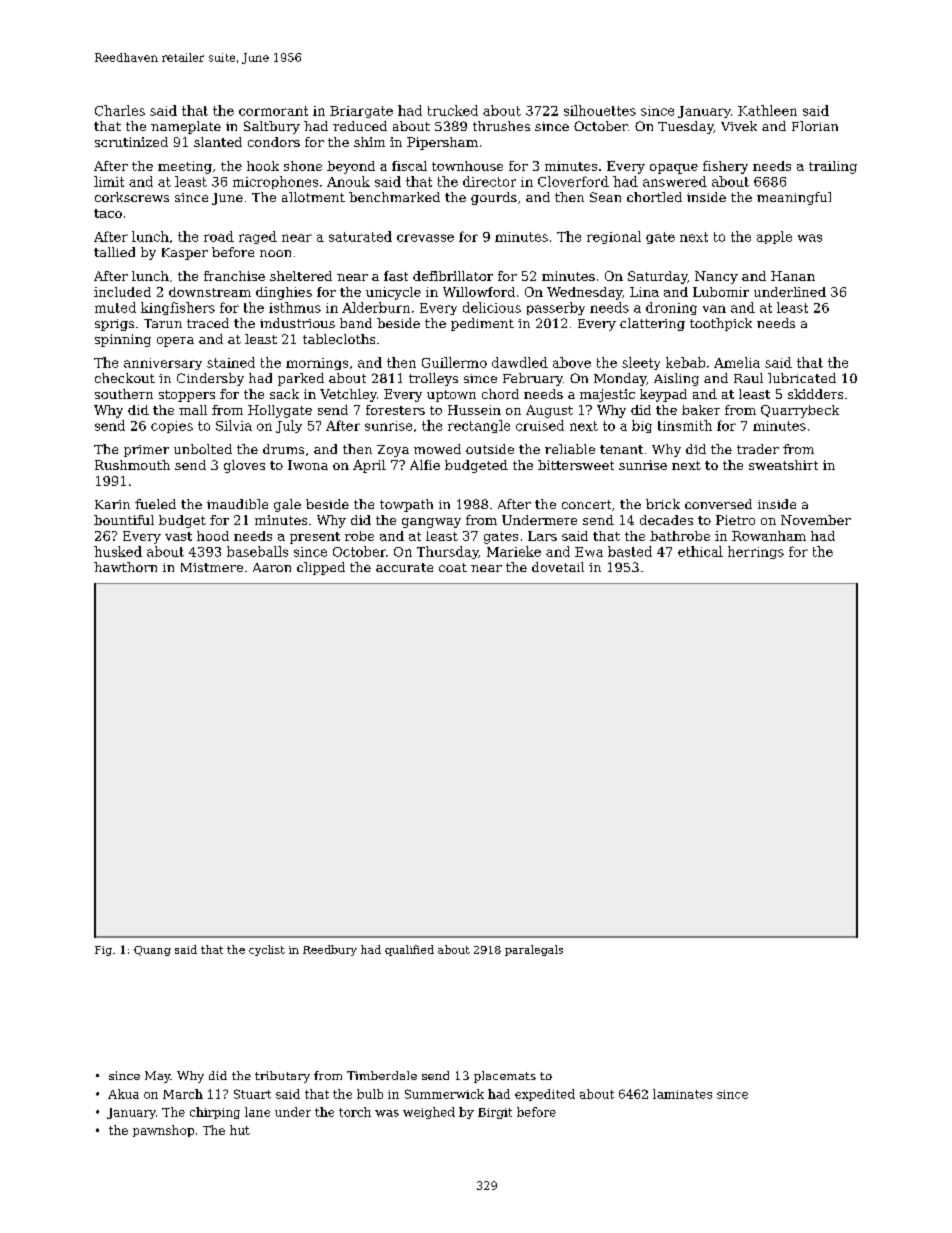  What do you see at coordinates (409, 950) in the image?
I see `qualified` at bounding box center [409, 950].
